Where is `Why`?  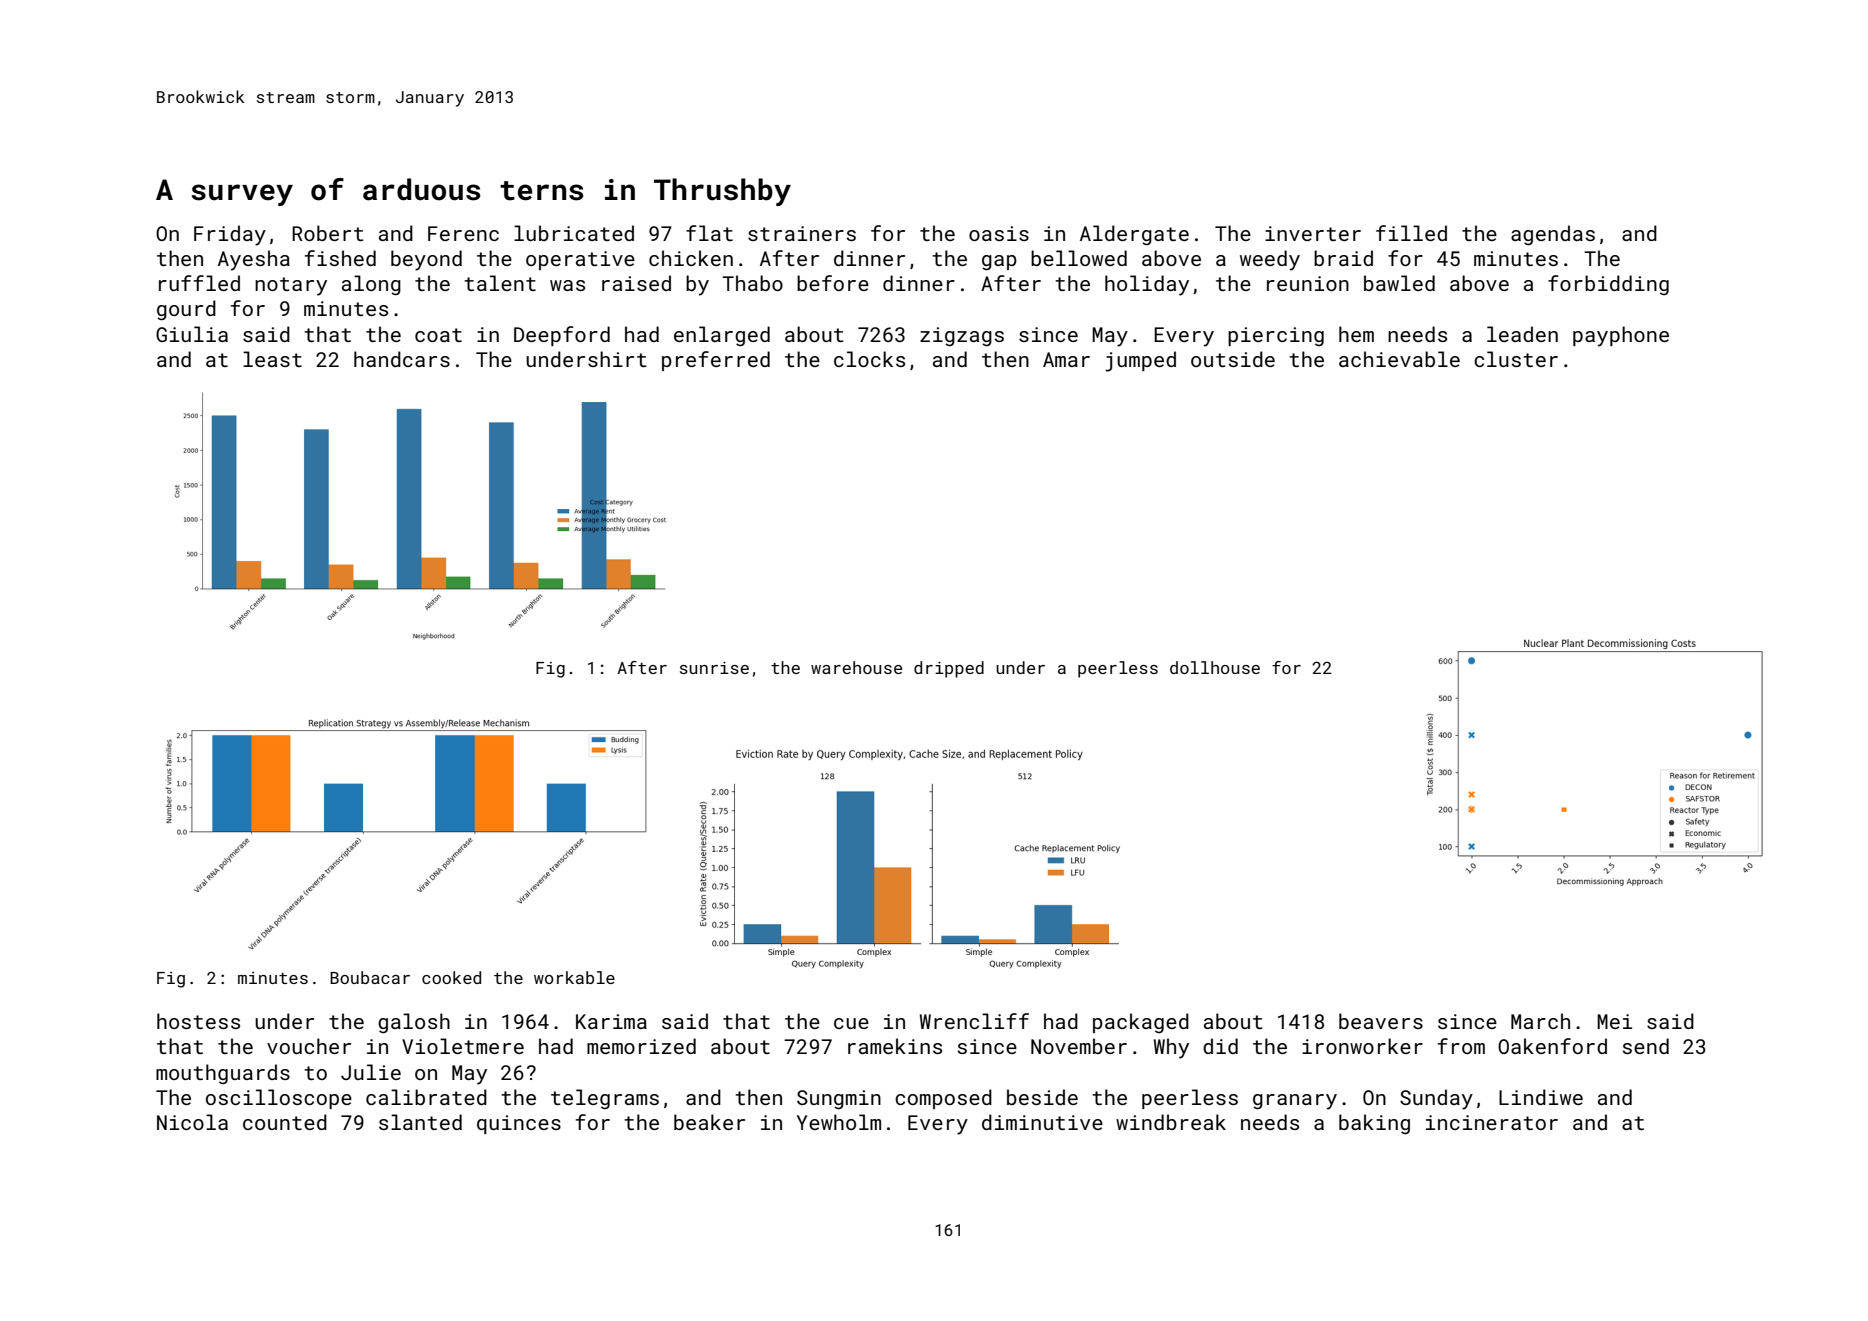
Why is located at coordinates (1171, 1048).
